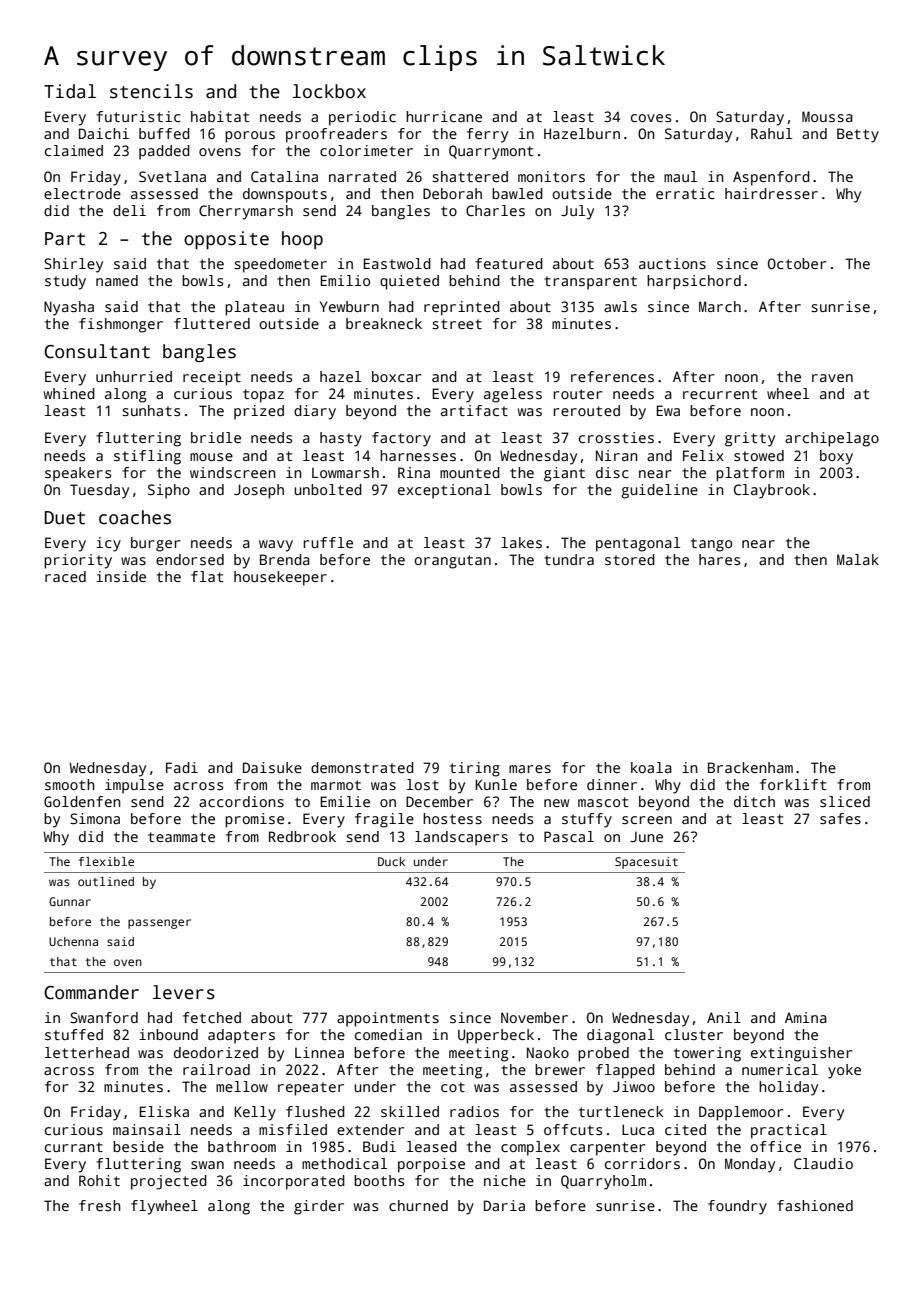 The width and height of the image is (924, 1308). I want to click on hares, so click(719, 559).
